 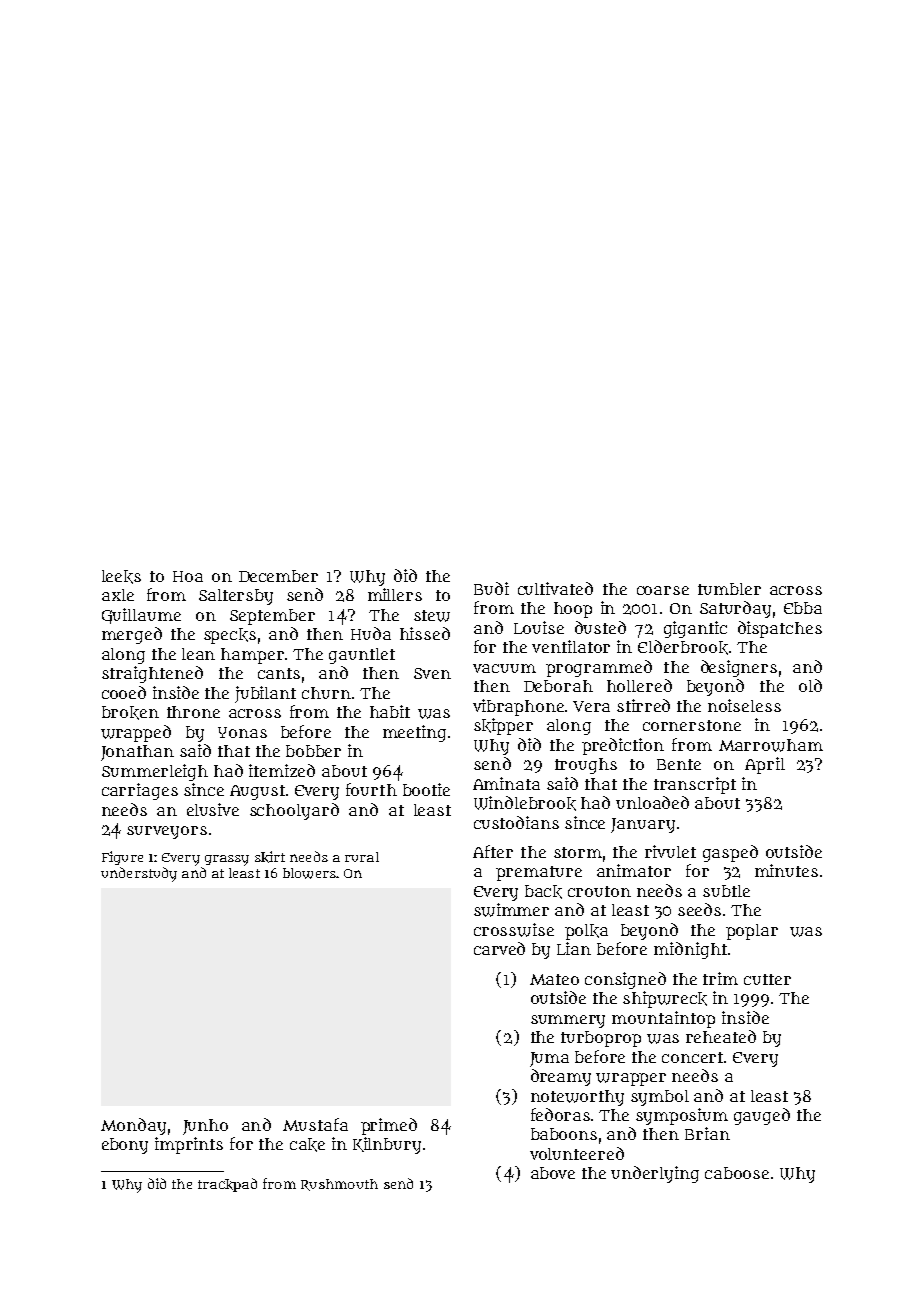 I want to click on turboprop, so click(x=601, y=1039).
